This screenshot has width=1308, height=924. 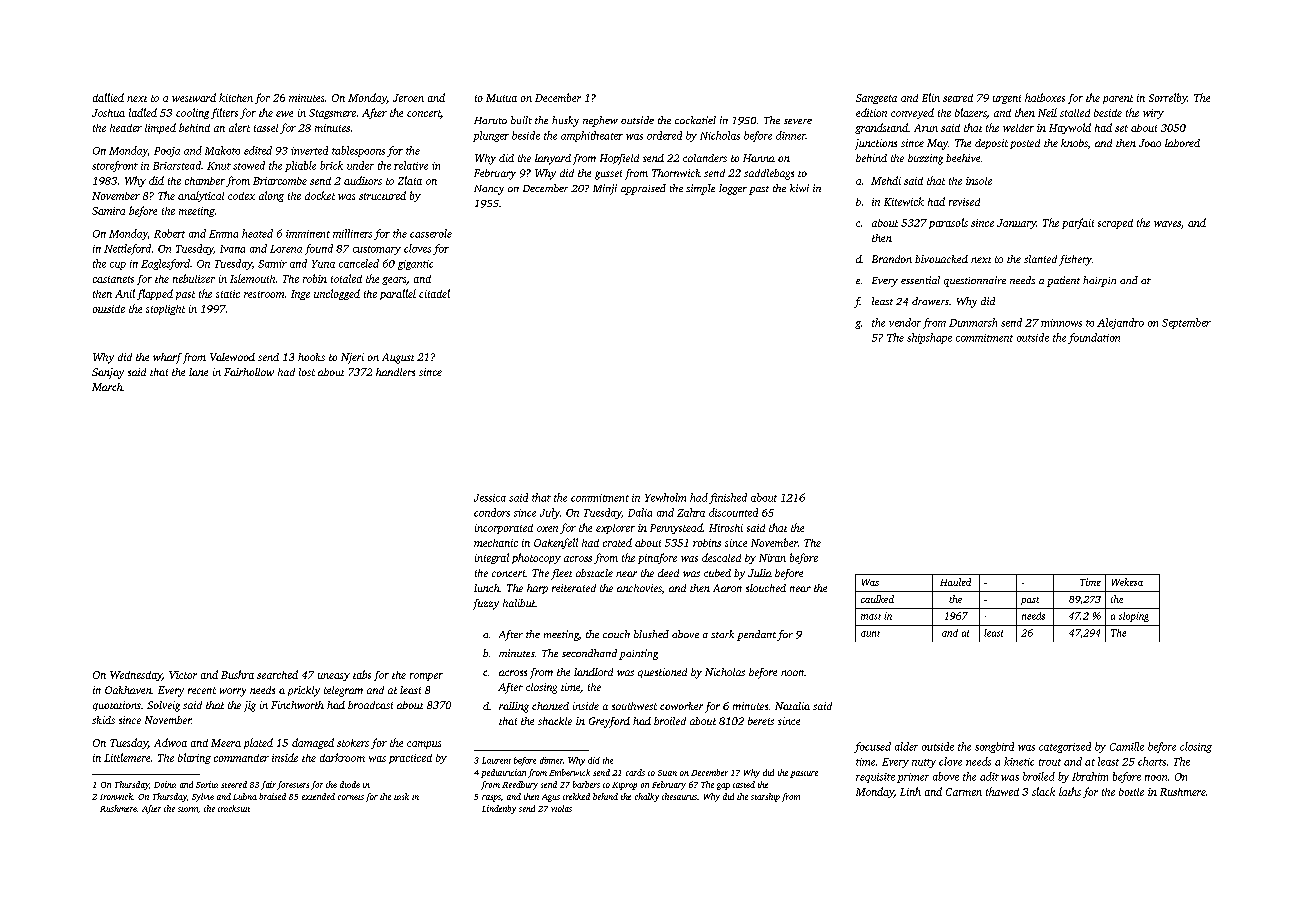 I want to click on parfait, so click(x=1078, y=223).
